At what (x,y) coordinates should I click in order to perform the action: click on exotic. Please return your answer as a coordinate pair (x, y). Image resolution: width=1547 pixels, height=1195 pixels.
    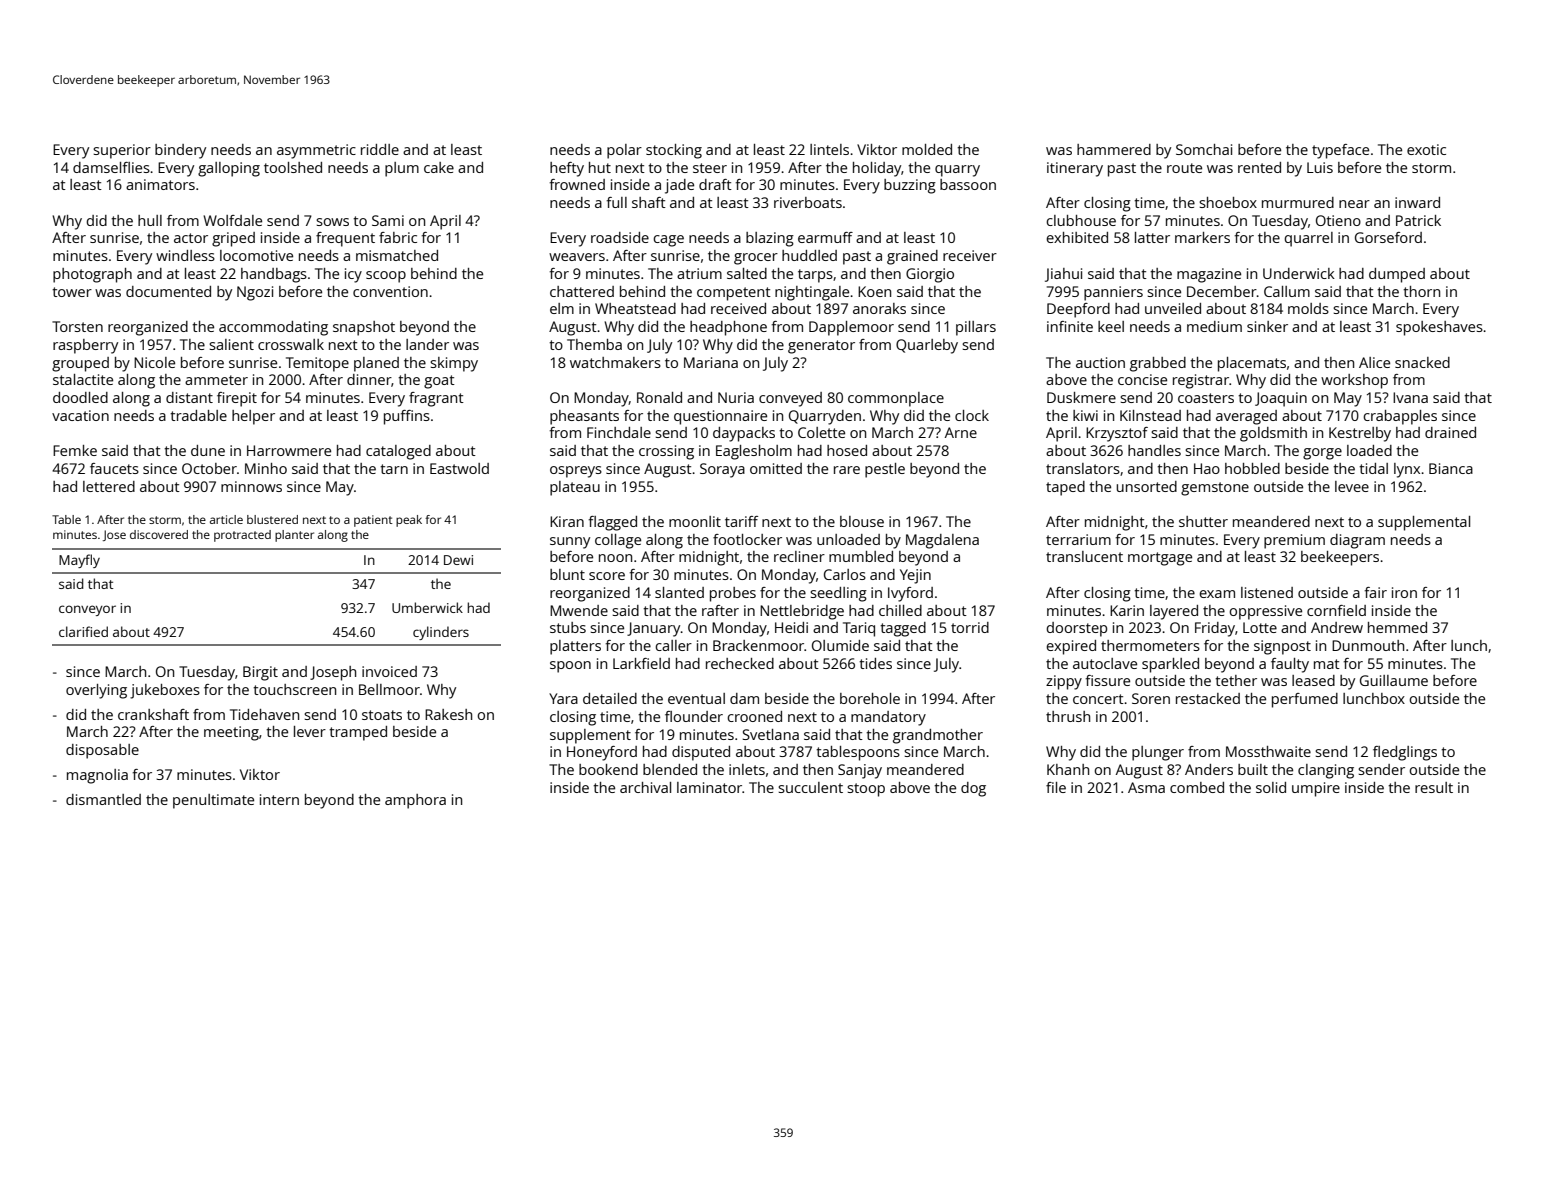
    Looking at the image, I should click on (1426, 149).
